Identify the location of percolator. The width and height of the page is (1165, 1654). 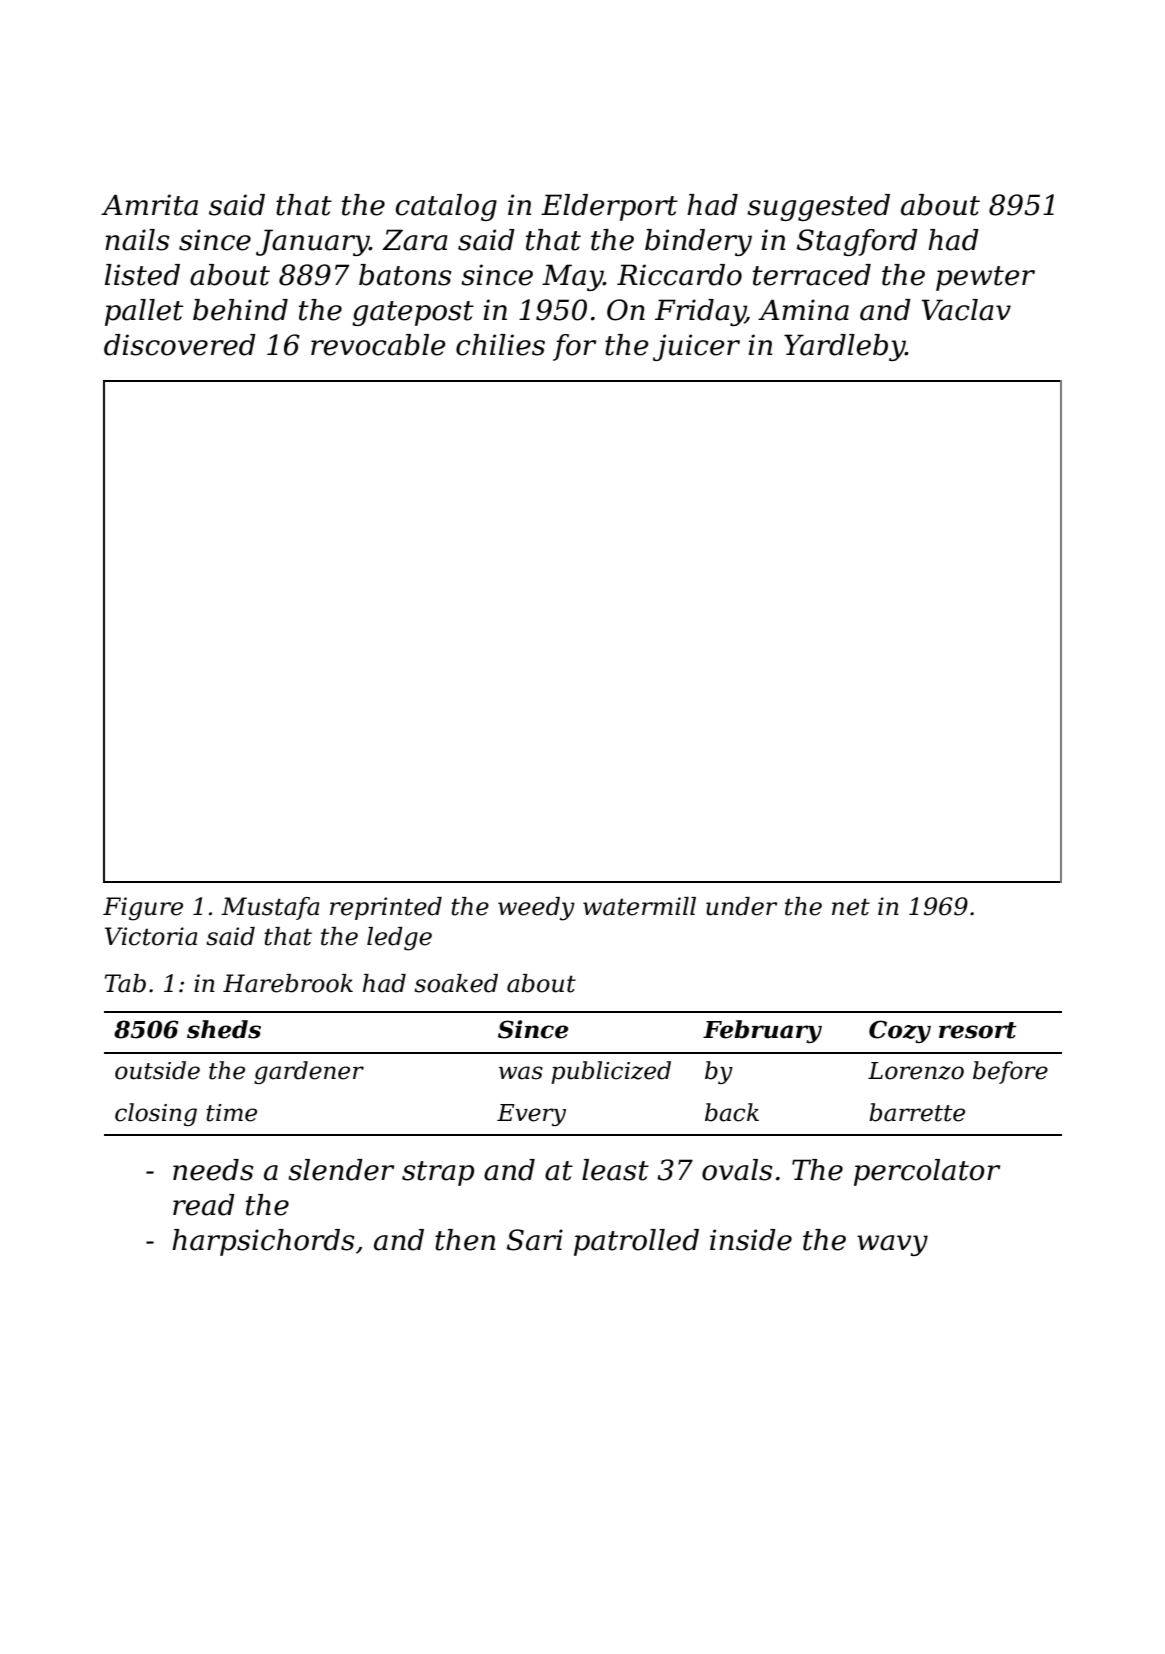
(927, 1172).
